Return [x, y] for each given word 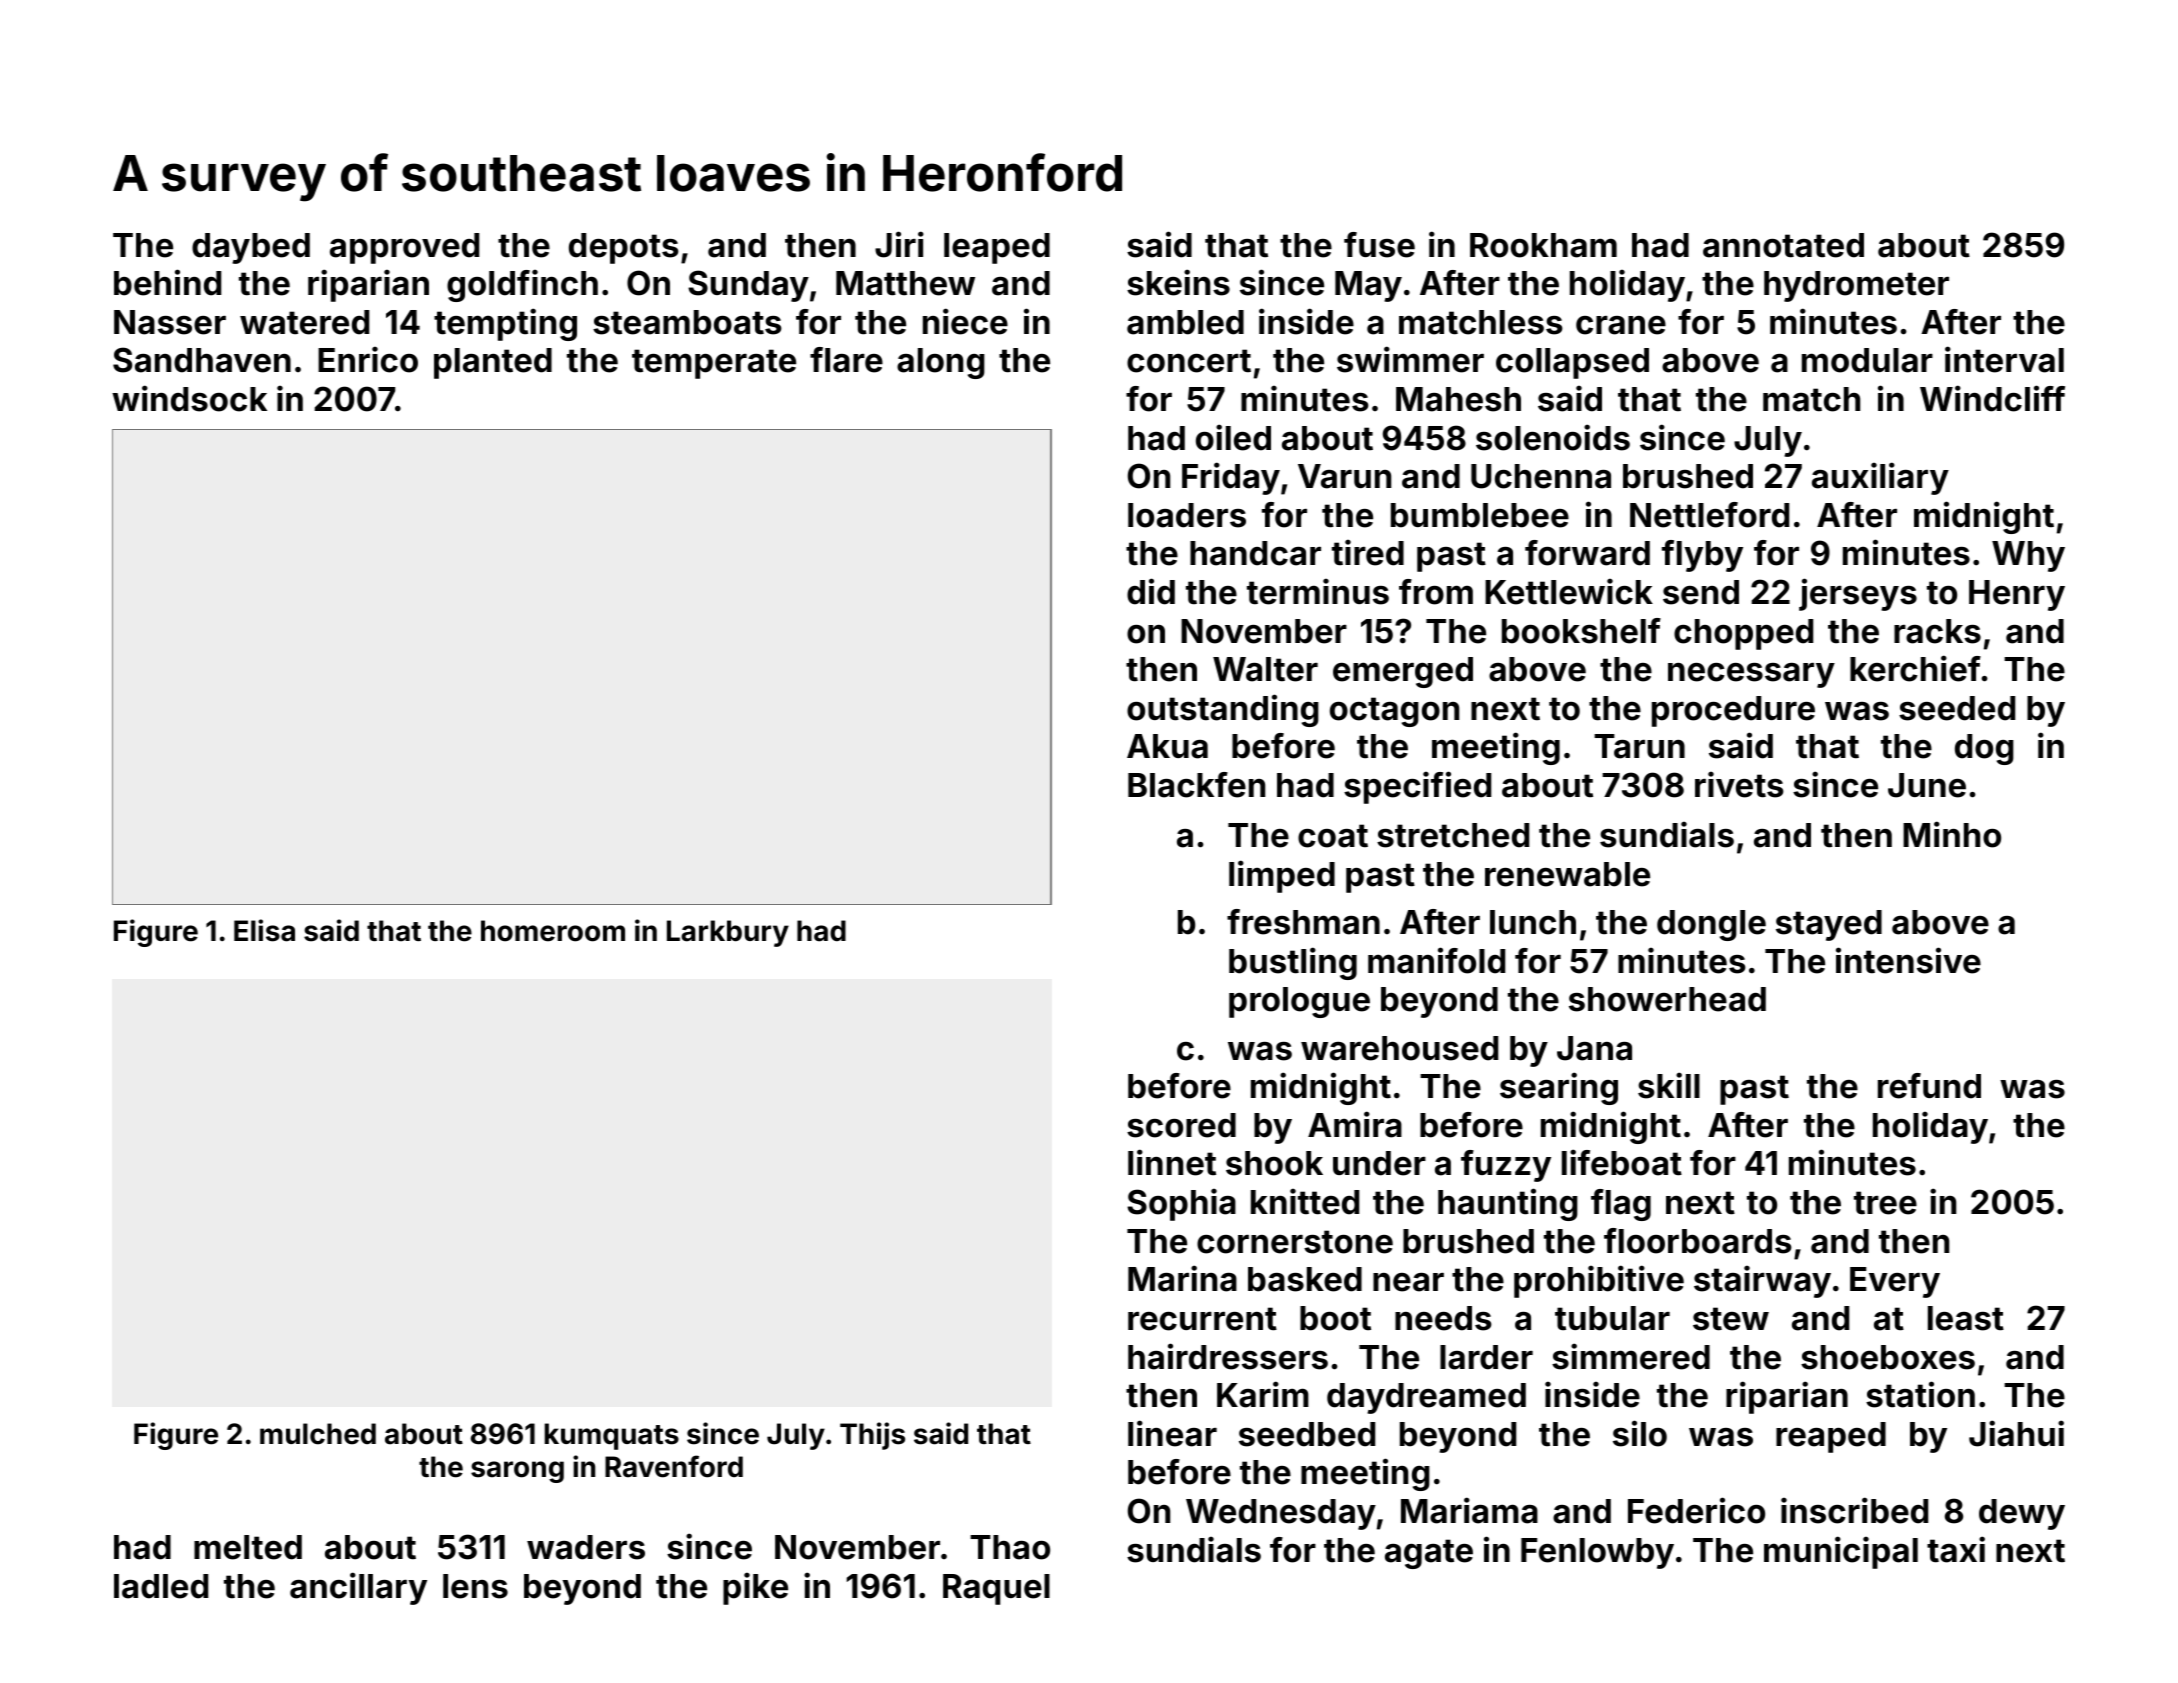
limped [1282, 876]
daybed [251, 248]
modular [1867, 360]
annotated [1783, 245]
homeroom [553, 931]
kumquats [611, 1436]
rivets [1739, 784]
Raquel [996, 1589]
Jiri [899, 244]
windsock [189, 398]
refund [1929, 1086]
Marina [1182, 1278]
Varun [1344, 476]
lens [475, 1586]
